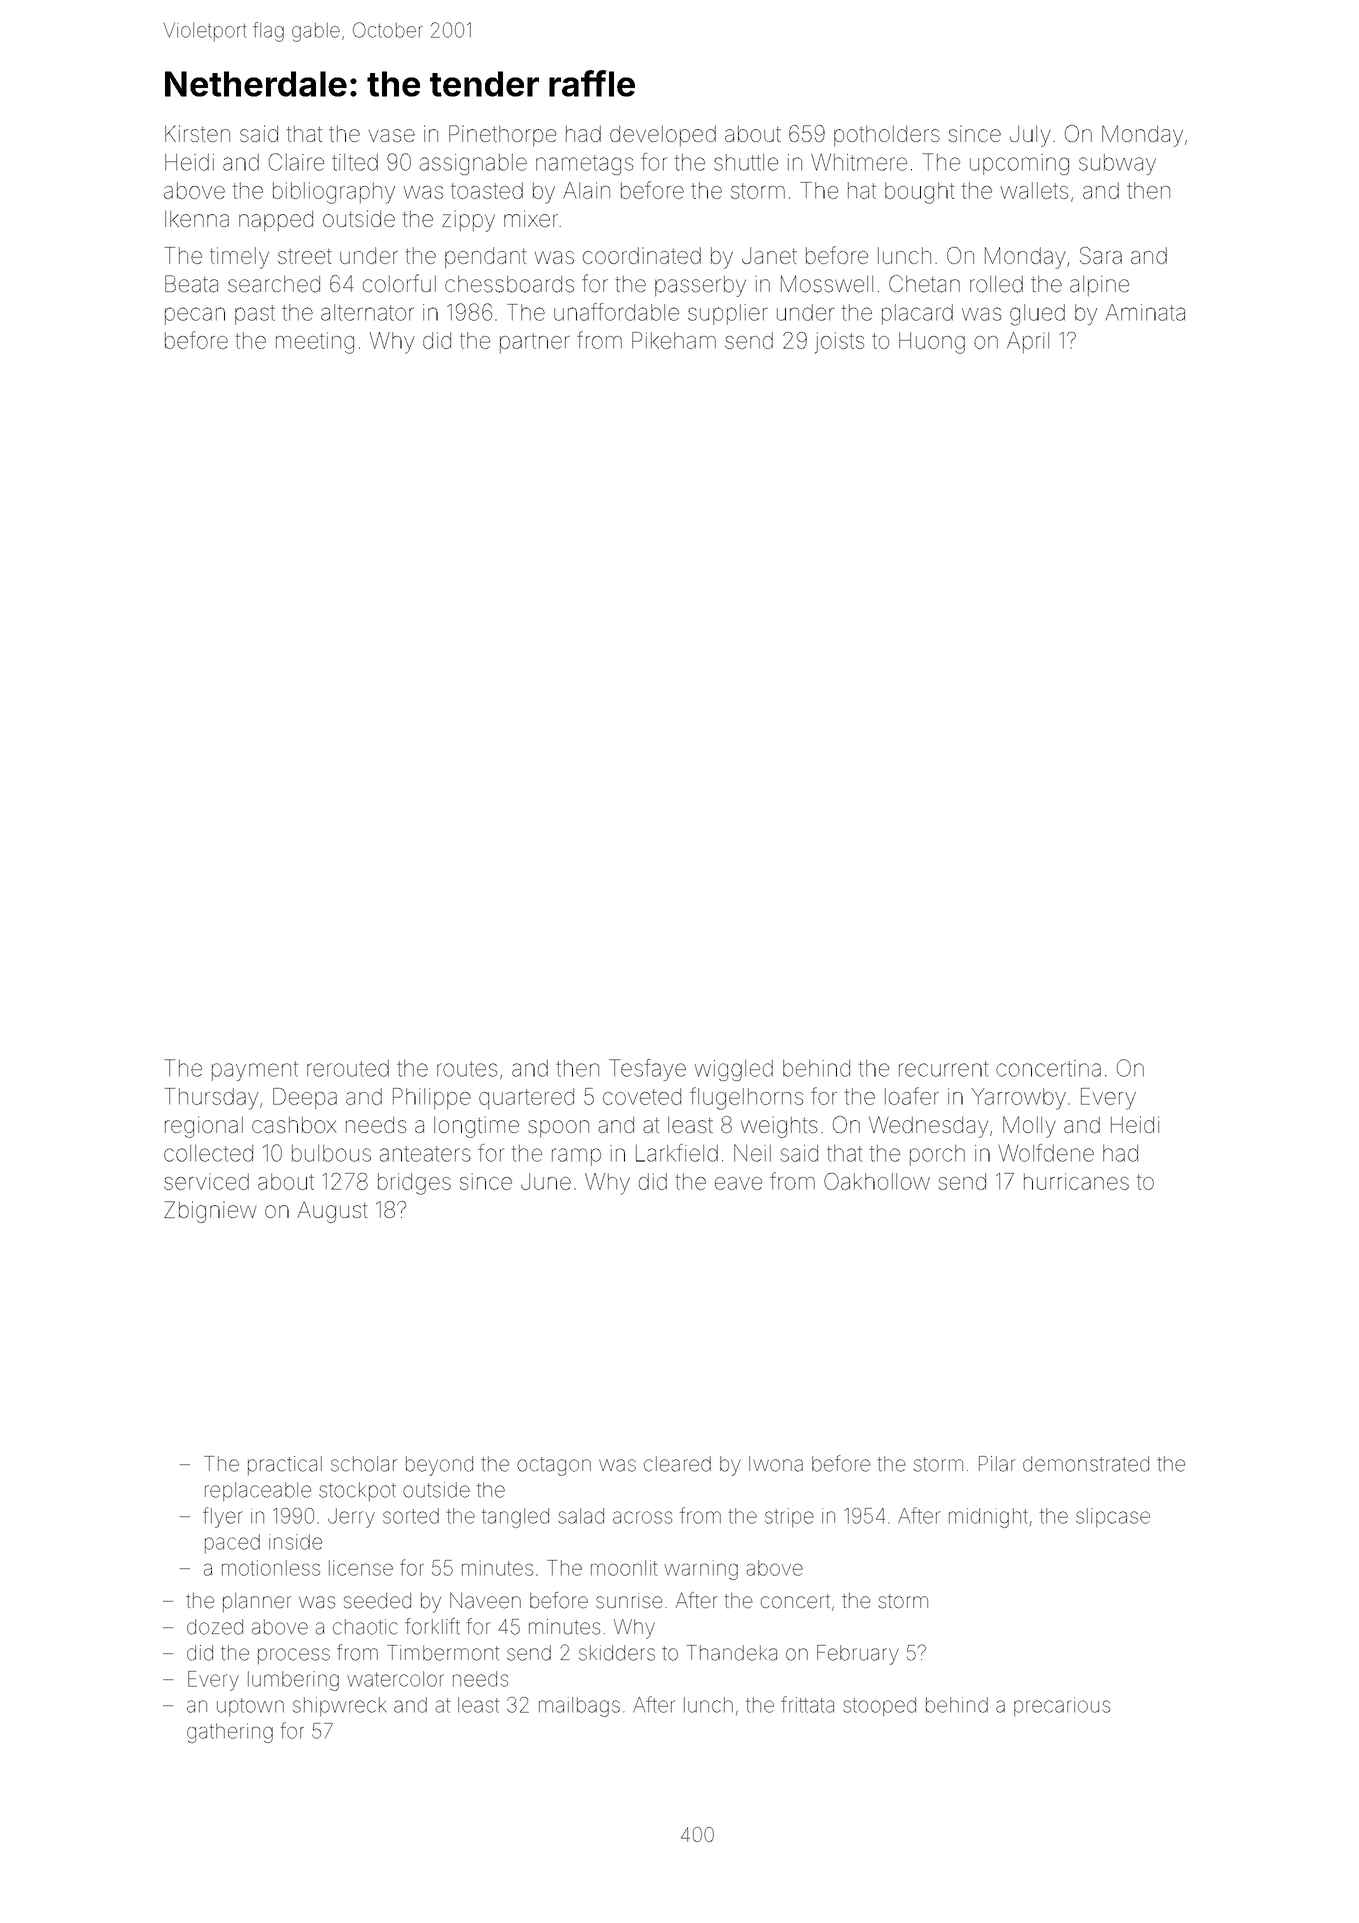 The image size is (1359, 1923). I want to click on developed, so click(663, 136).
